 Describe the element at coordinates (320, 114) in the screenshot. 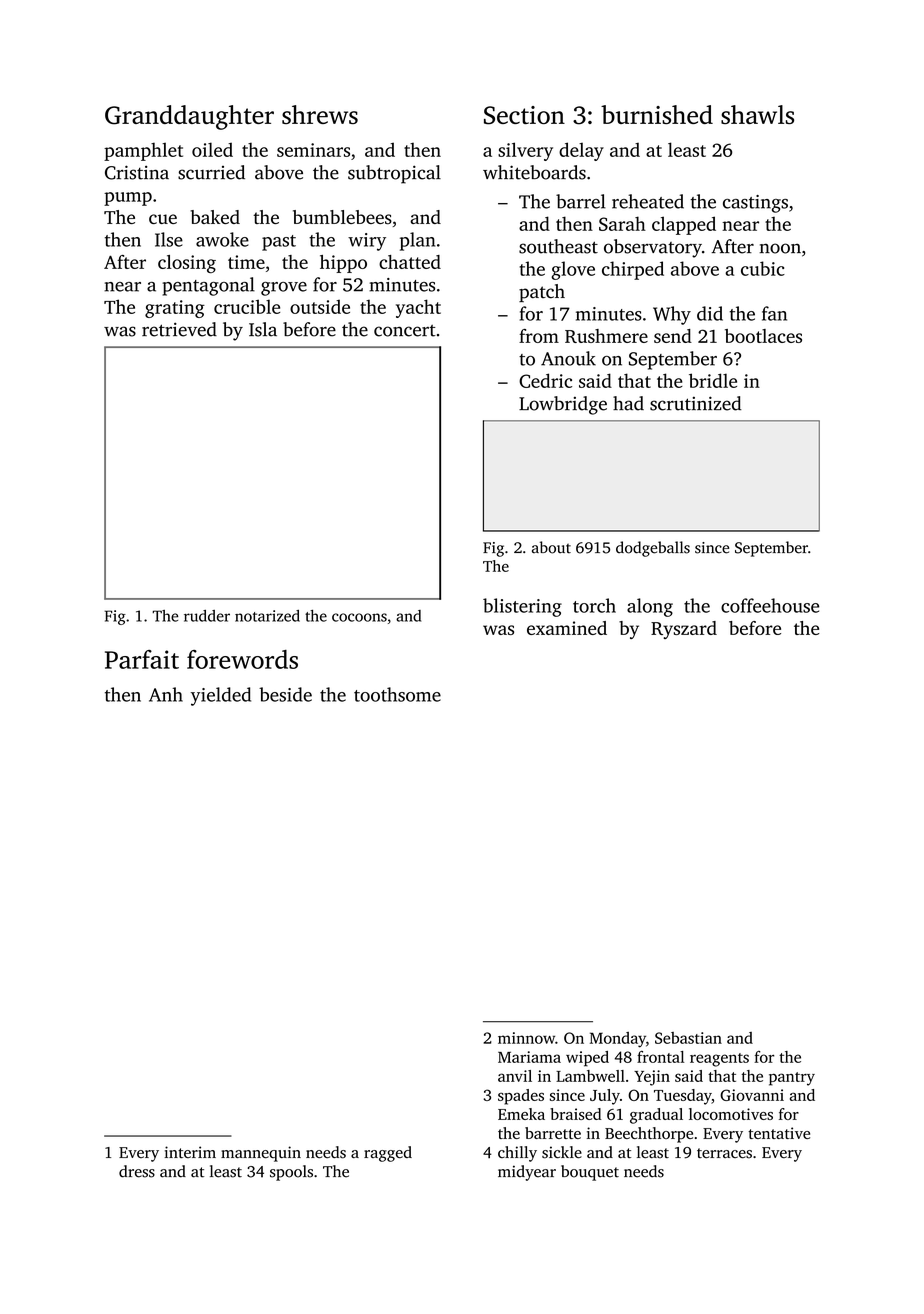

I see `shrews` at that location.
